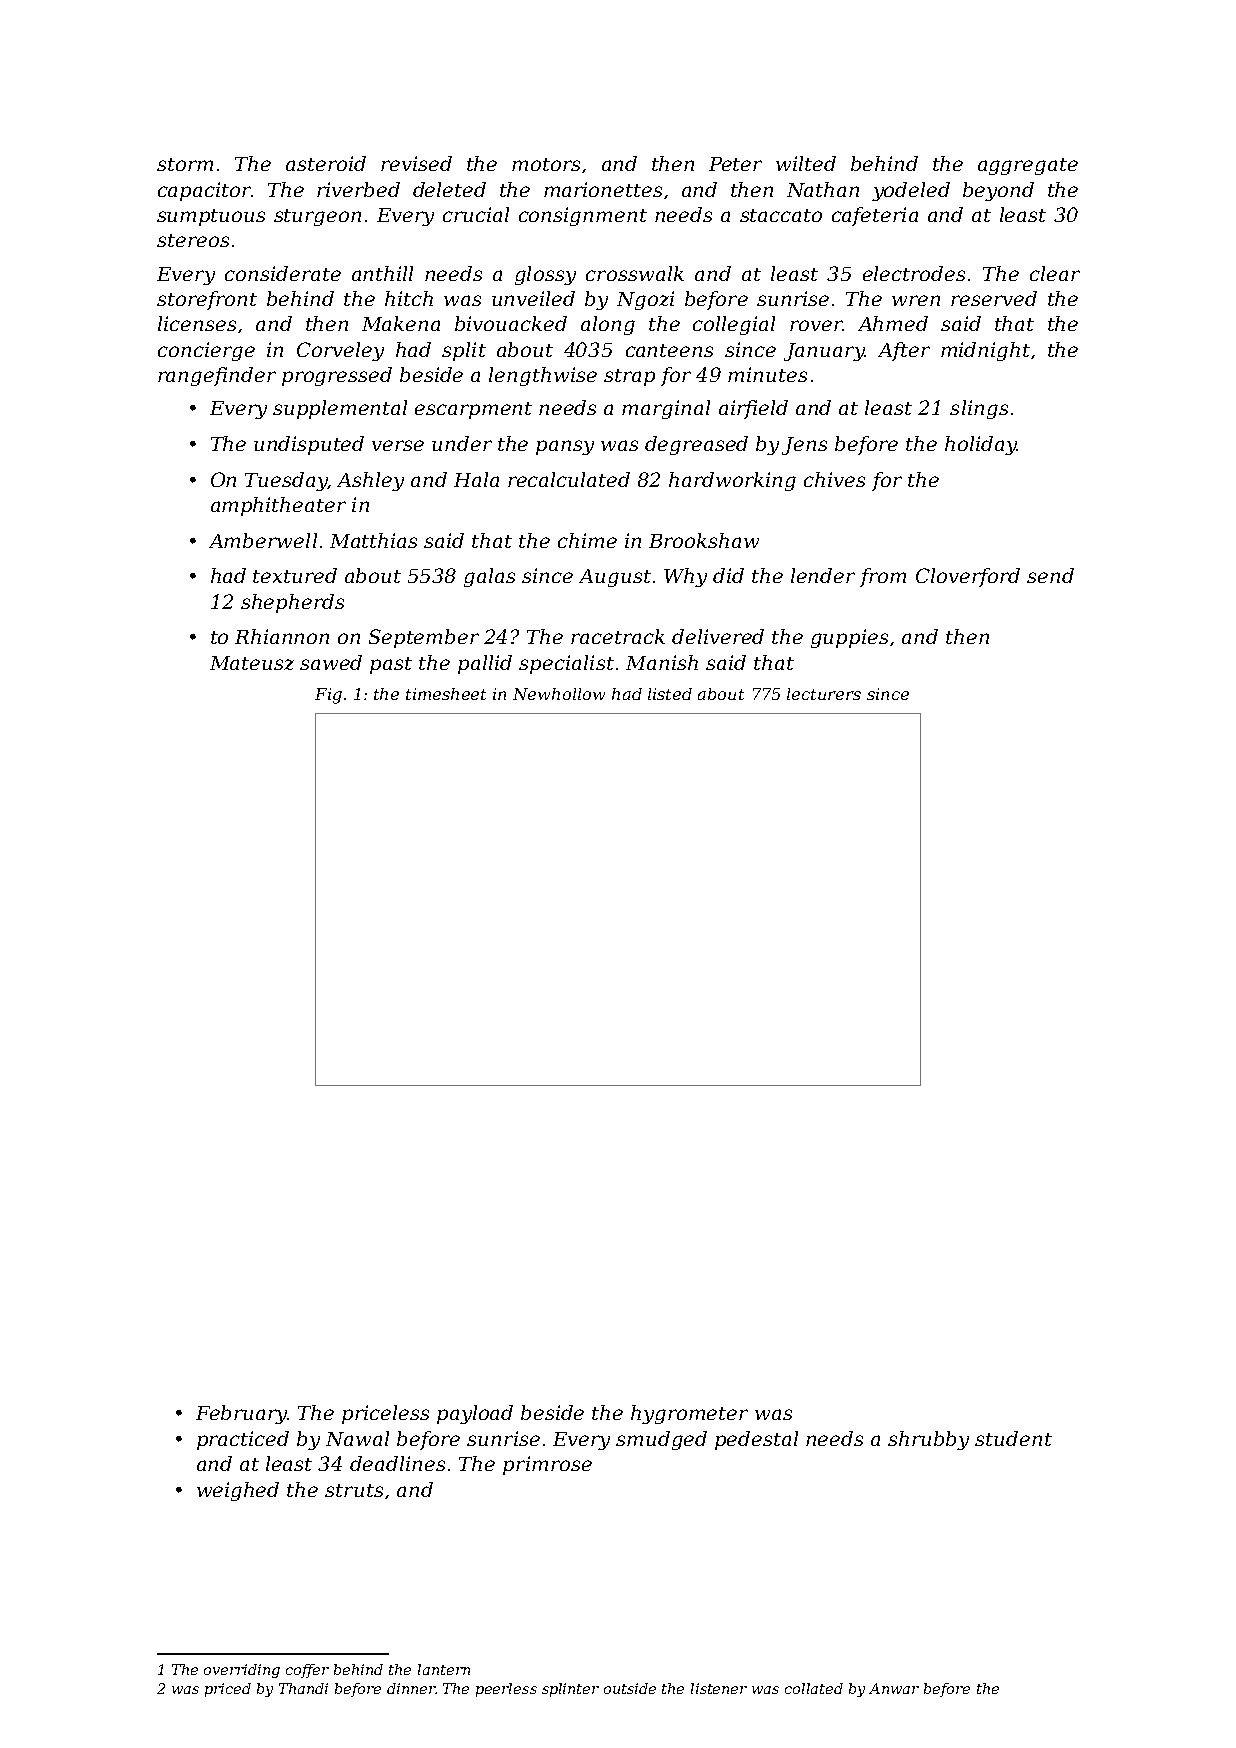  Describe the element at coordinates (615, 578) in the screenshot. I see `August` at that location.
